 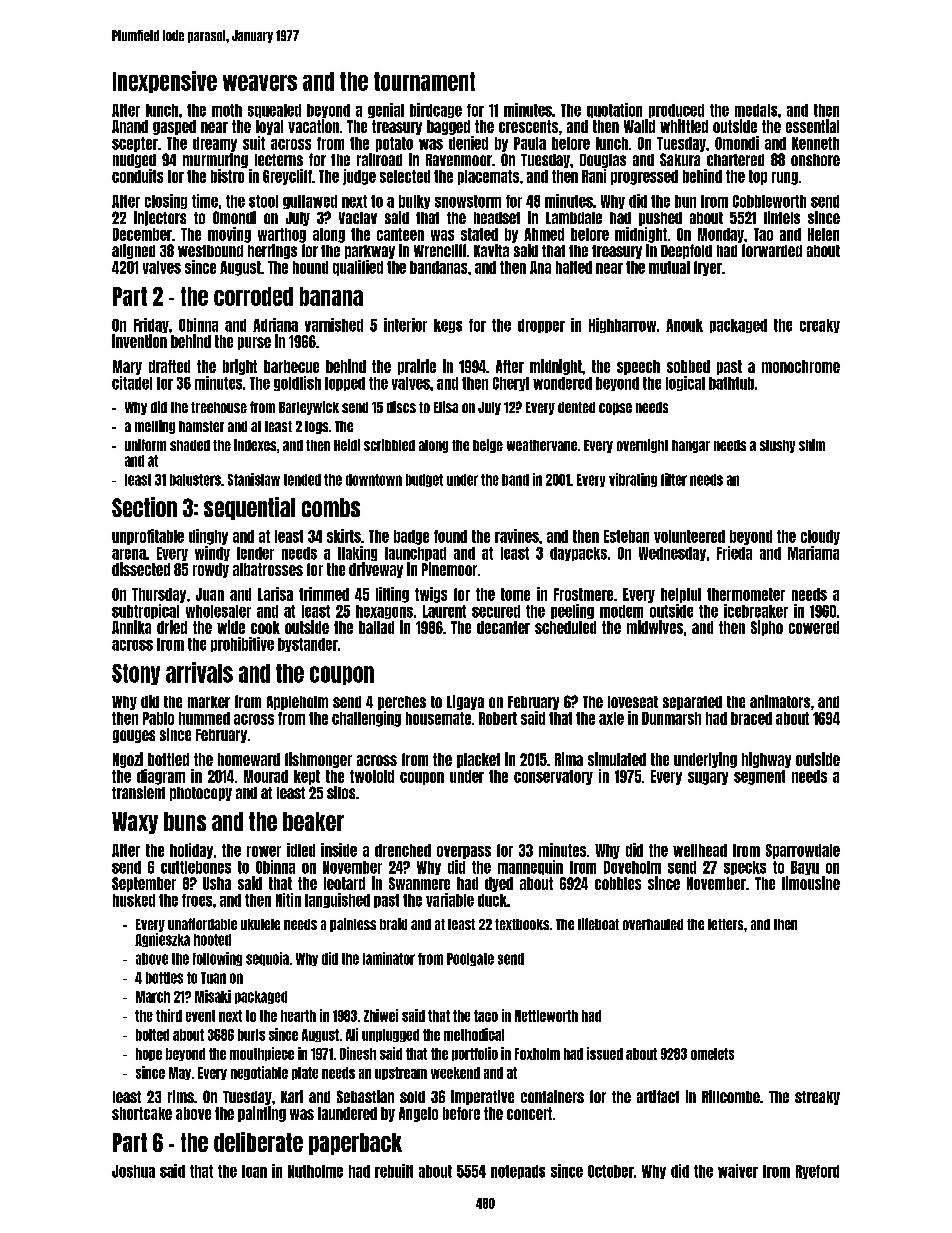 I want to click on hearth, so click(x=298, y=1016).
